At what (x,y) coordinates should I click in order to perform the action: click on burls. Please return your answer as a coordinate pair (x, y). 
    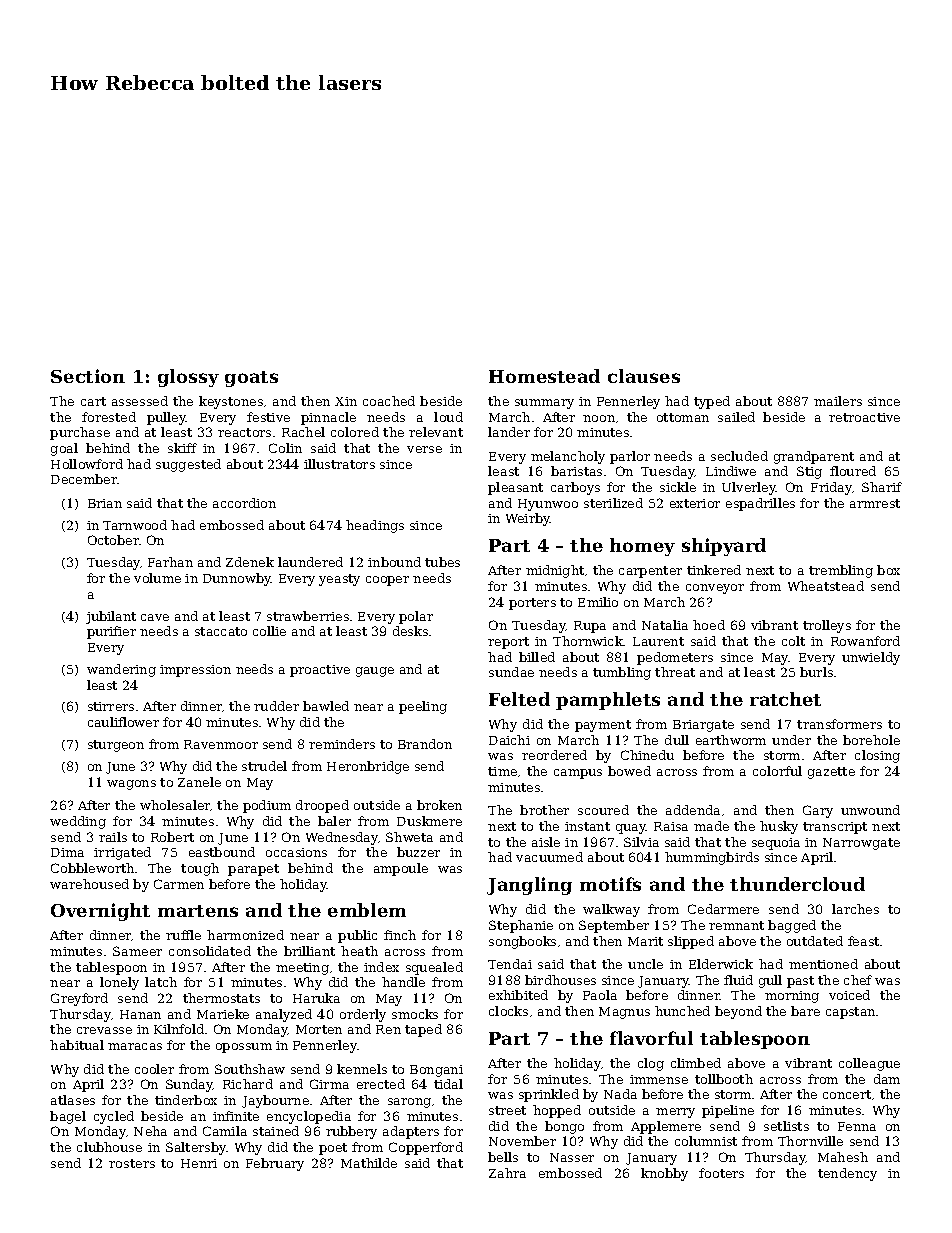
    Looking at the image, I should click on (816, 672).
